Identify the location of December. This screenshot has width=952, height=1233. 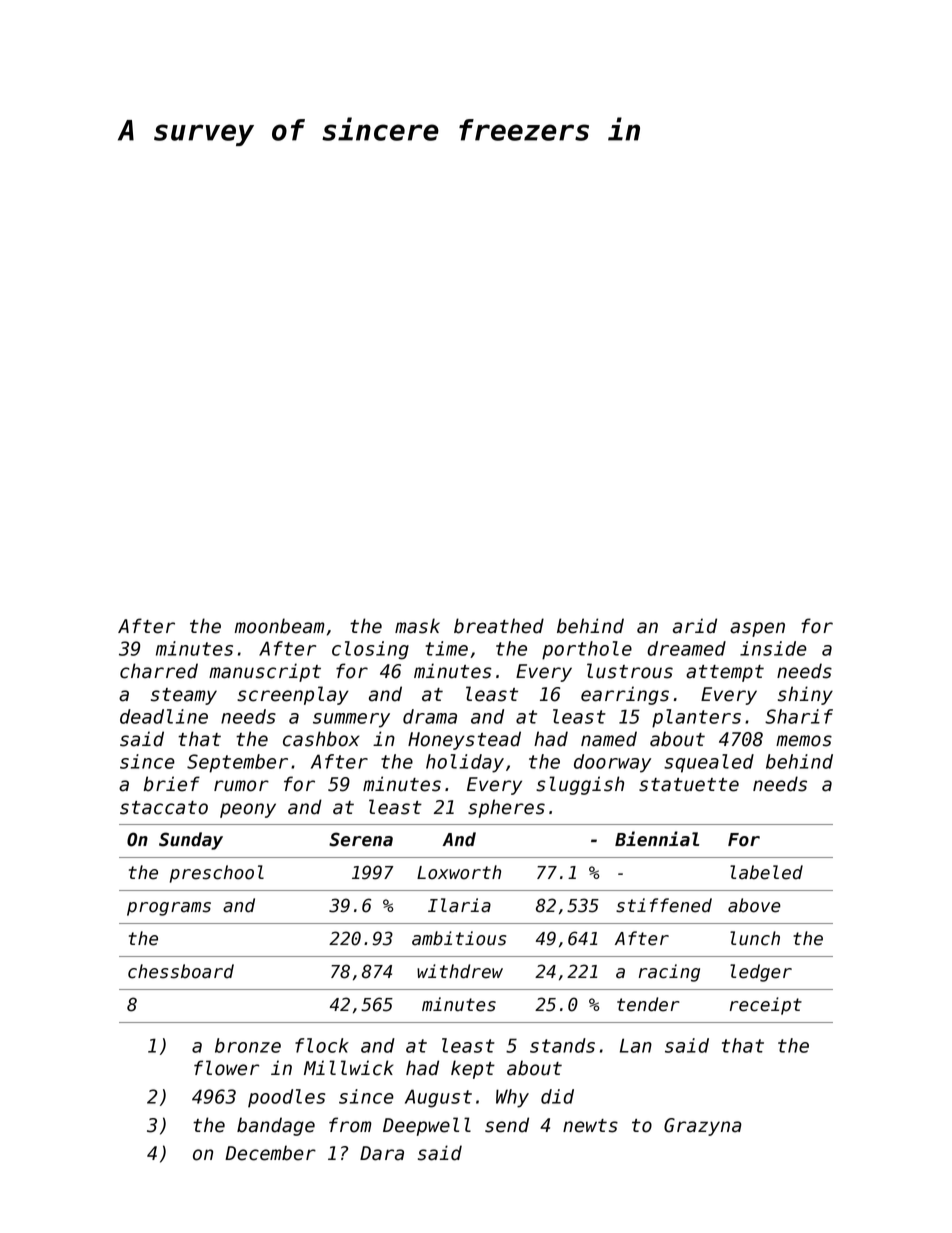
(270, 1153).
